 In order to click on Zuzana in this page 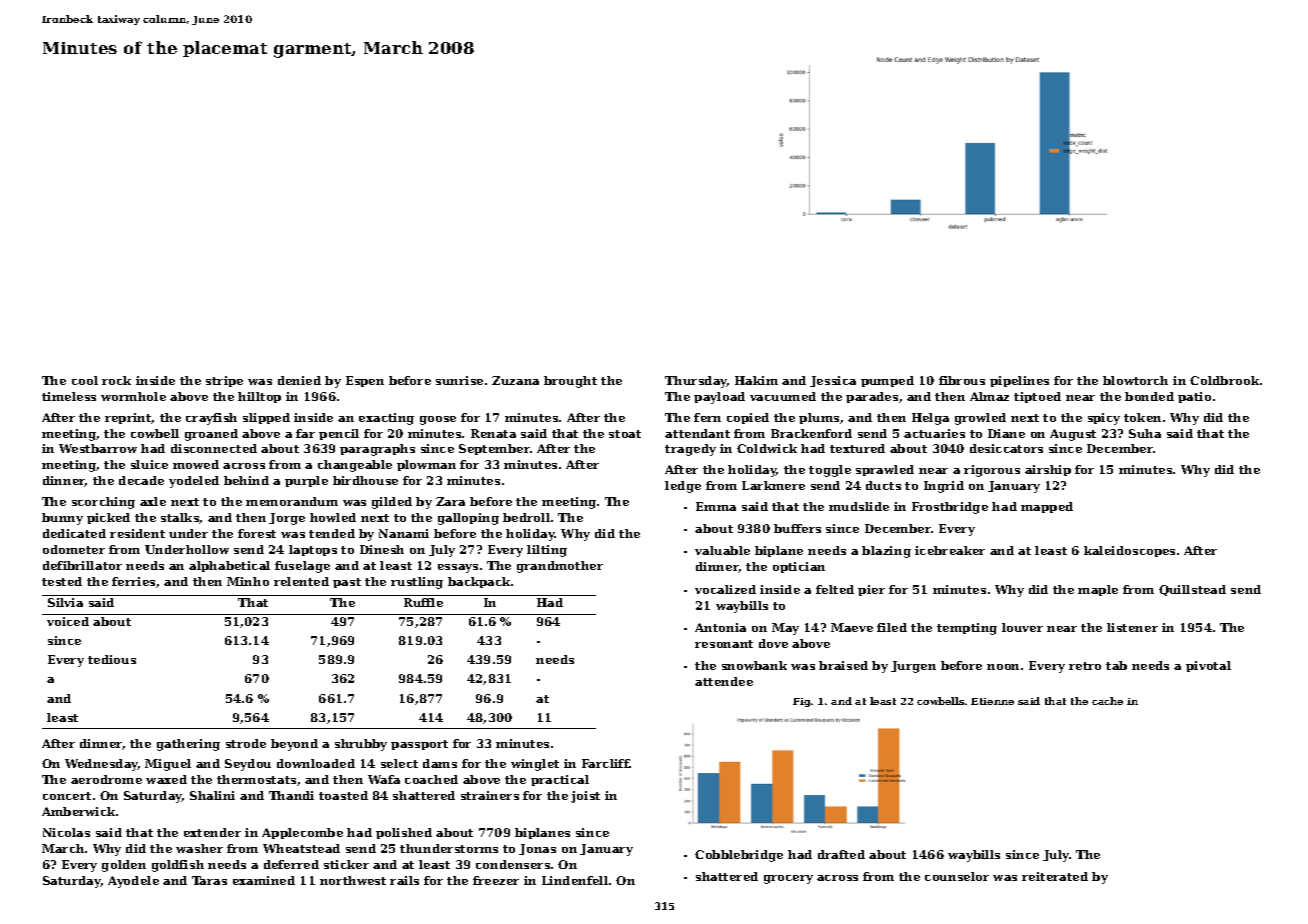, I will do `click(515, 380)`.
